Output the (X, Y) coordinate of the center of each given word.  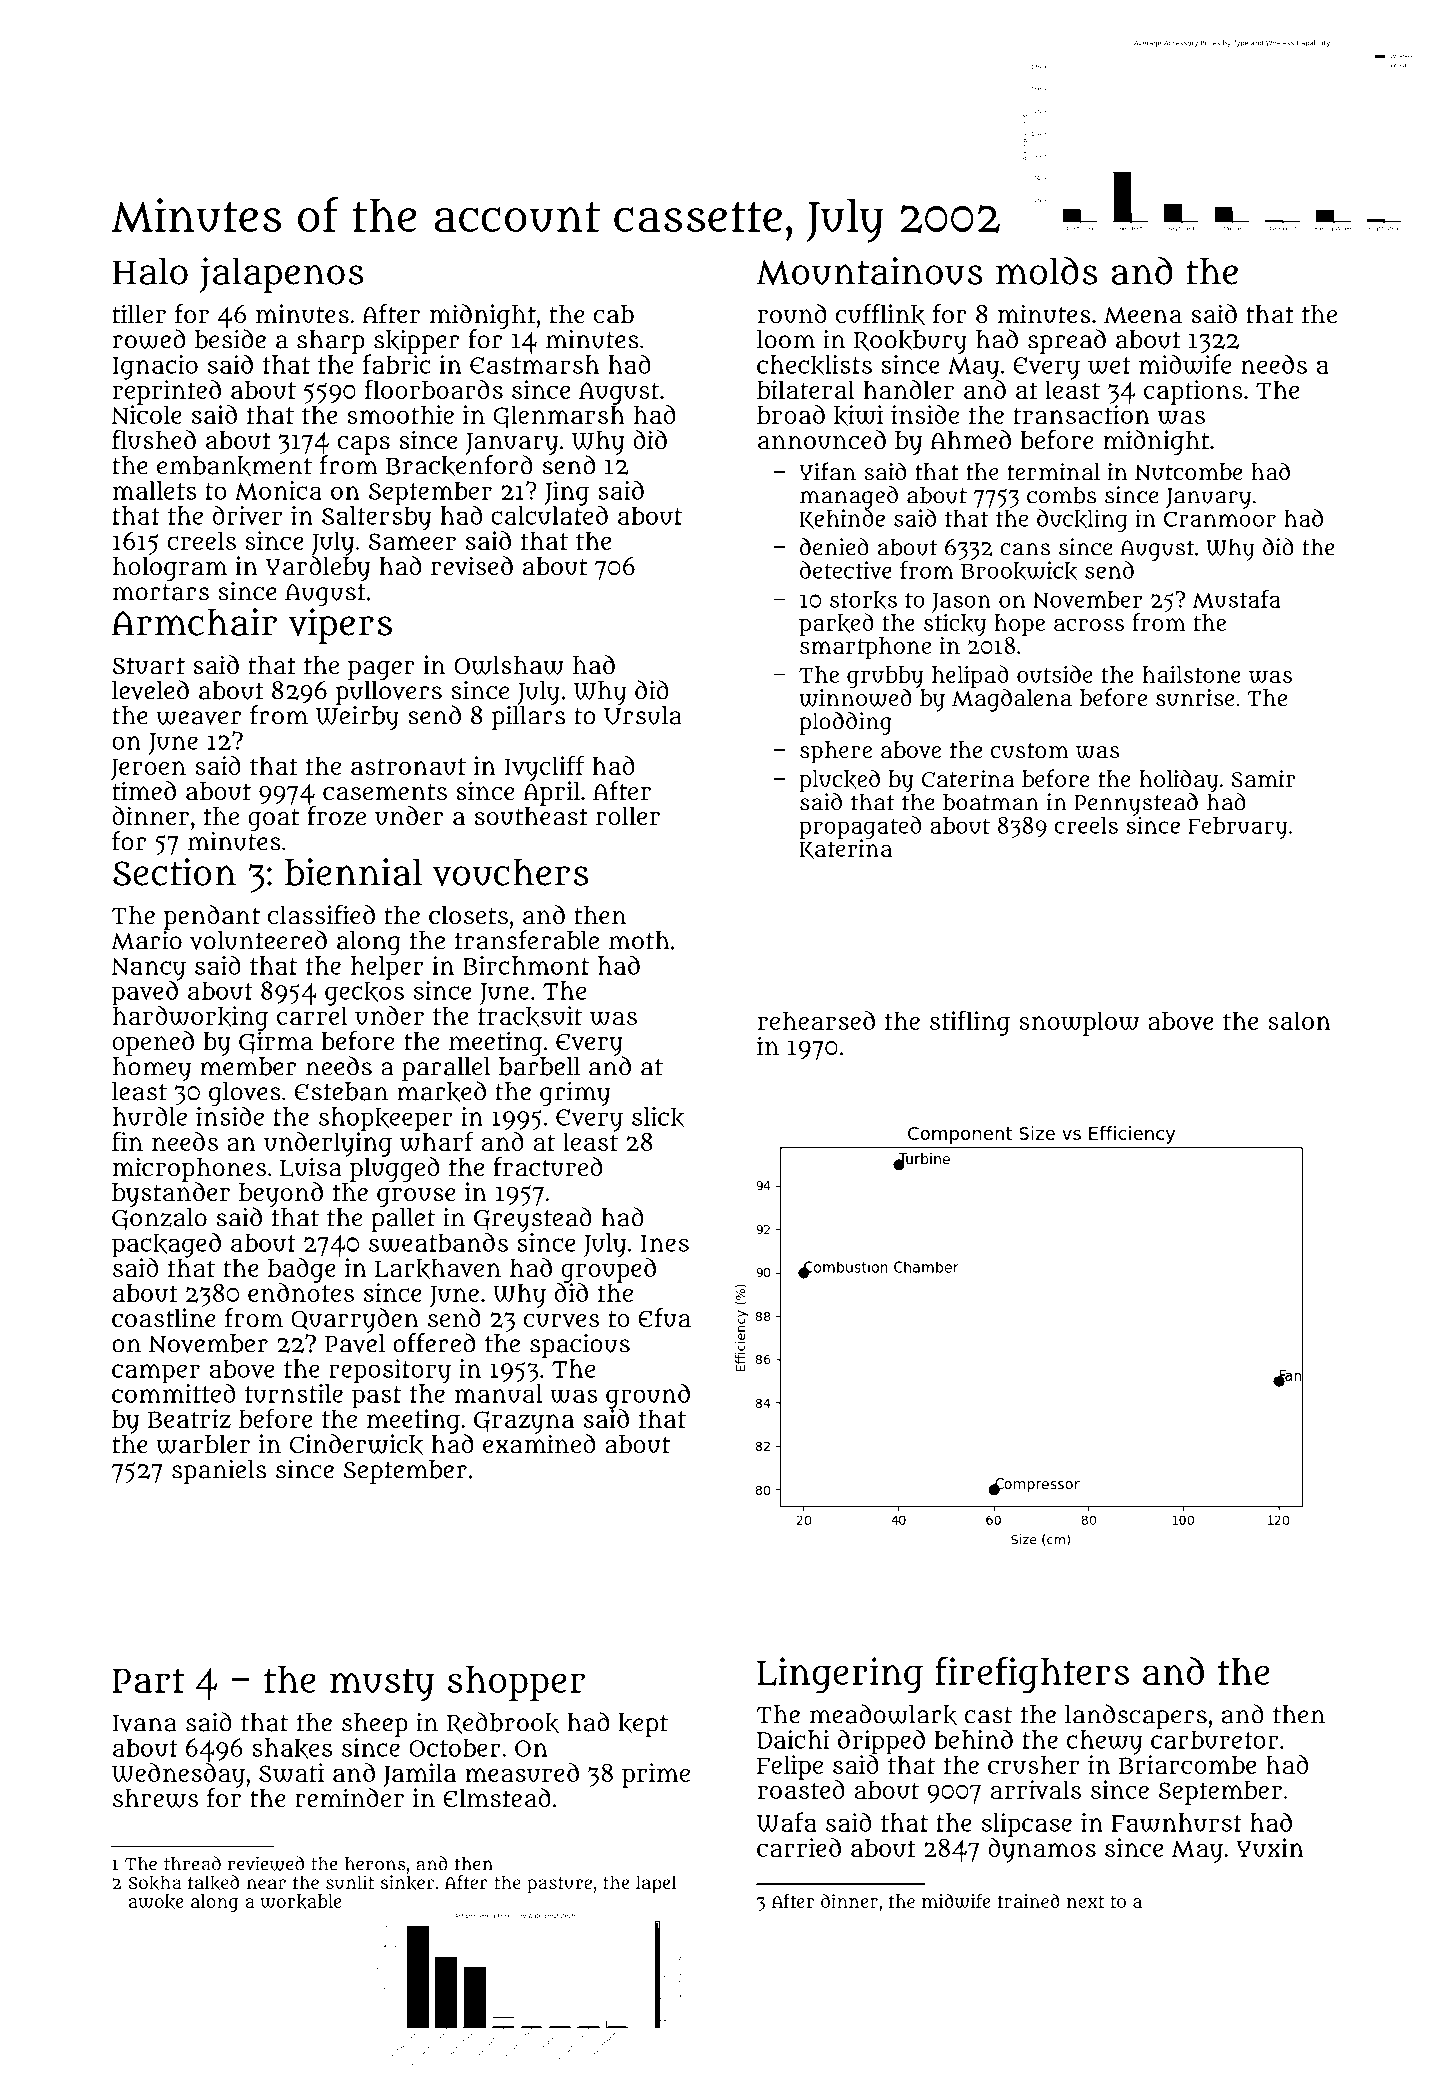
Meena (1143, 315)
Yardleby (318, 568)
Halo (150, 271)
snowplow (1079, 1023)
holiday (1179, 781)
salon (1299, 1020)
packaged (166, 1245)
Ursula (643, 715)
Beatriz (189, 1419)
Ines (665, 1243)
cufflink (880, 314)
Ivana (145, 1723)
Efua (664, 1318)
